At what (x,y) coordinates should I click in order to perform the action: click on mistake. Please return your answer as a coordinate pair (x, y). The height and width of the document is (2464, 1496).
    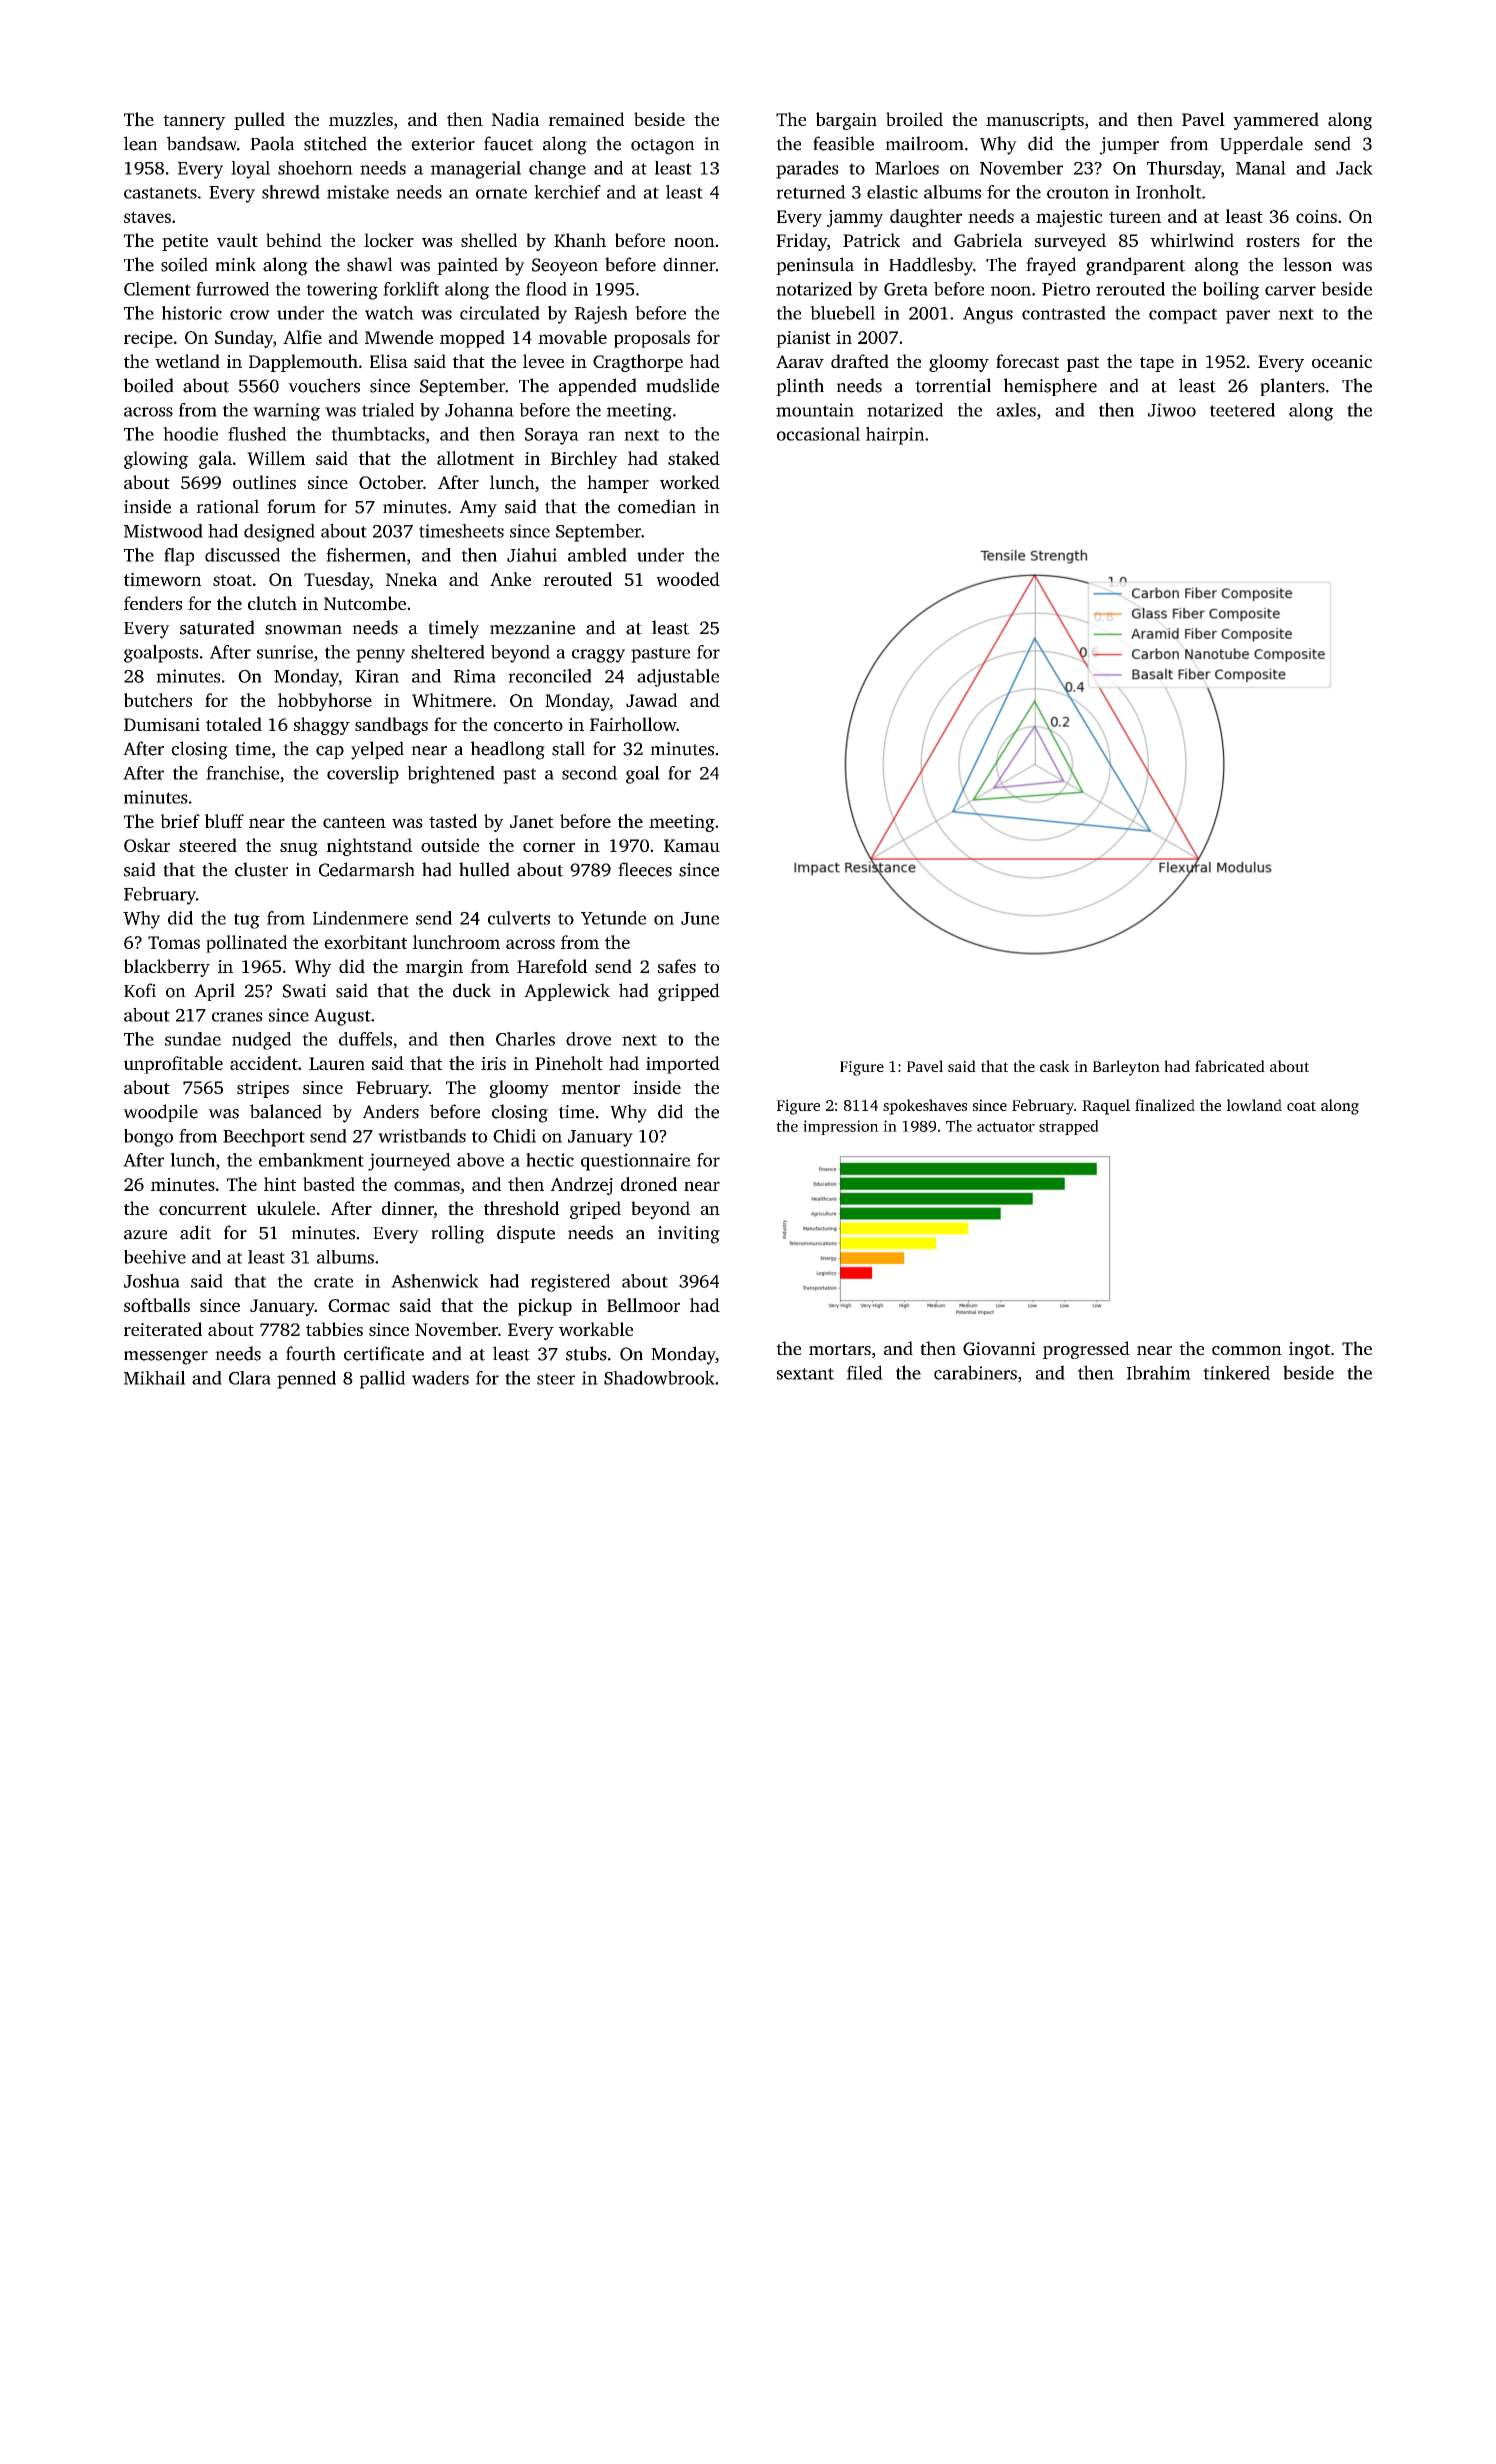
    Looking at the image, I should click on (358, 192).
